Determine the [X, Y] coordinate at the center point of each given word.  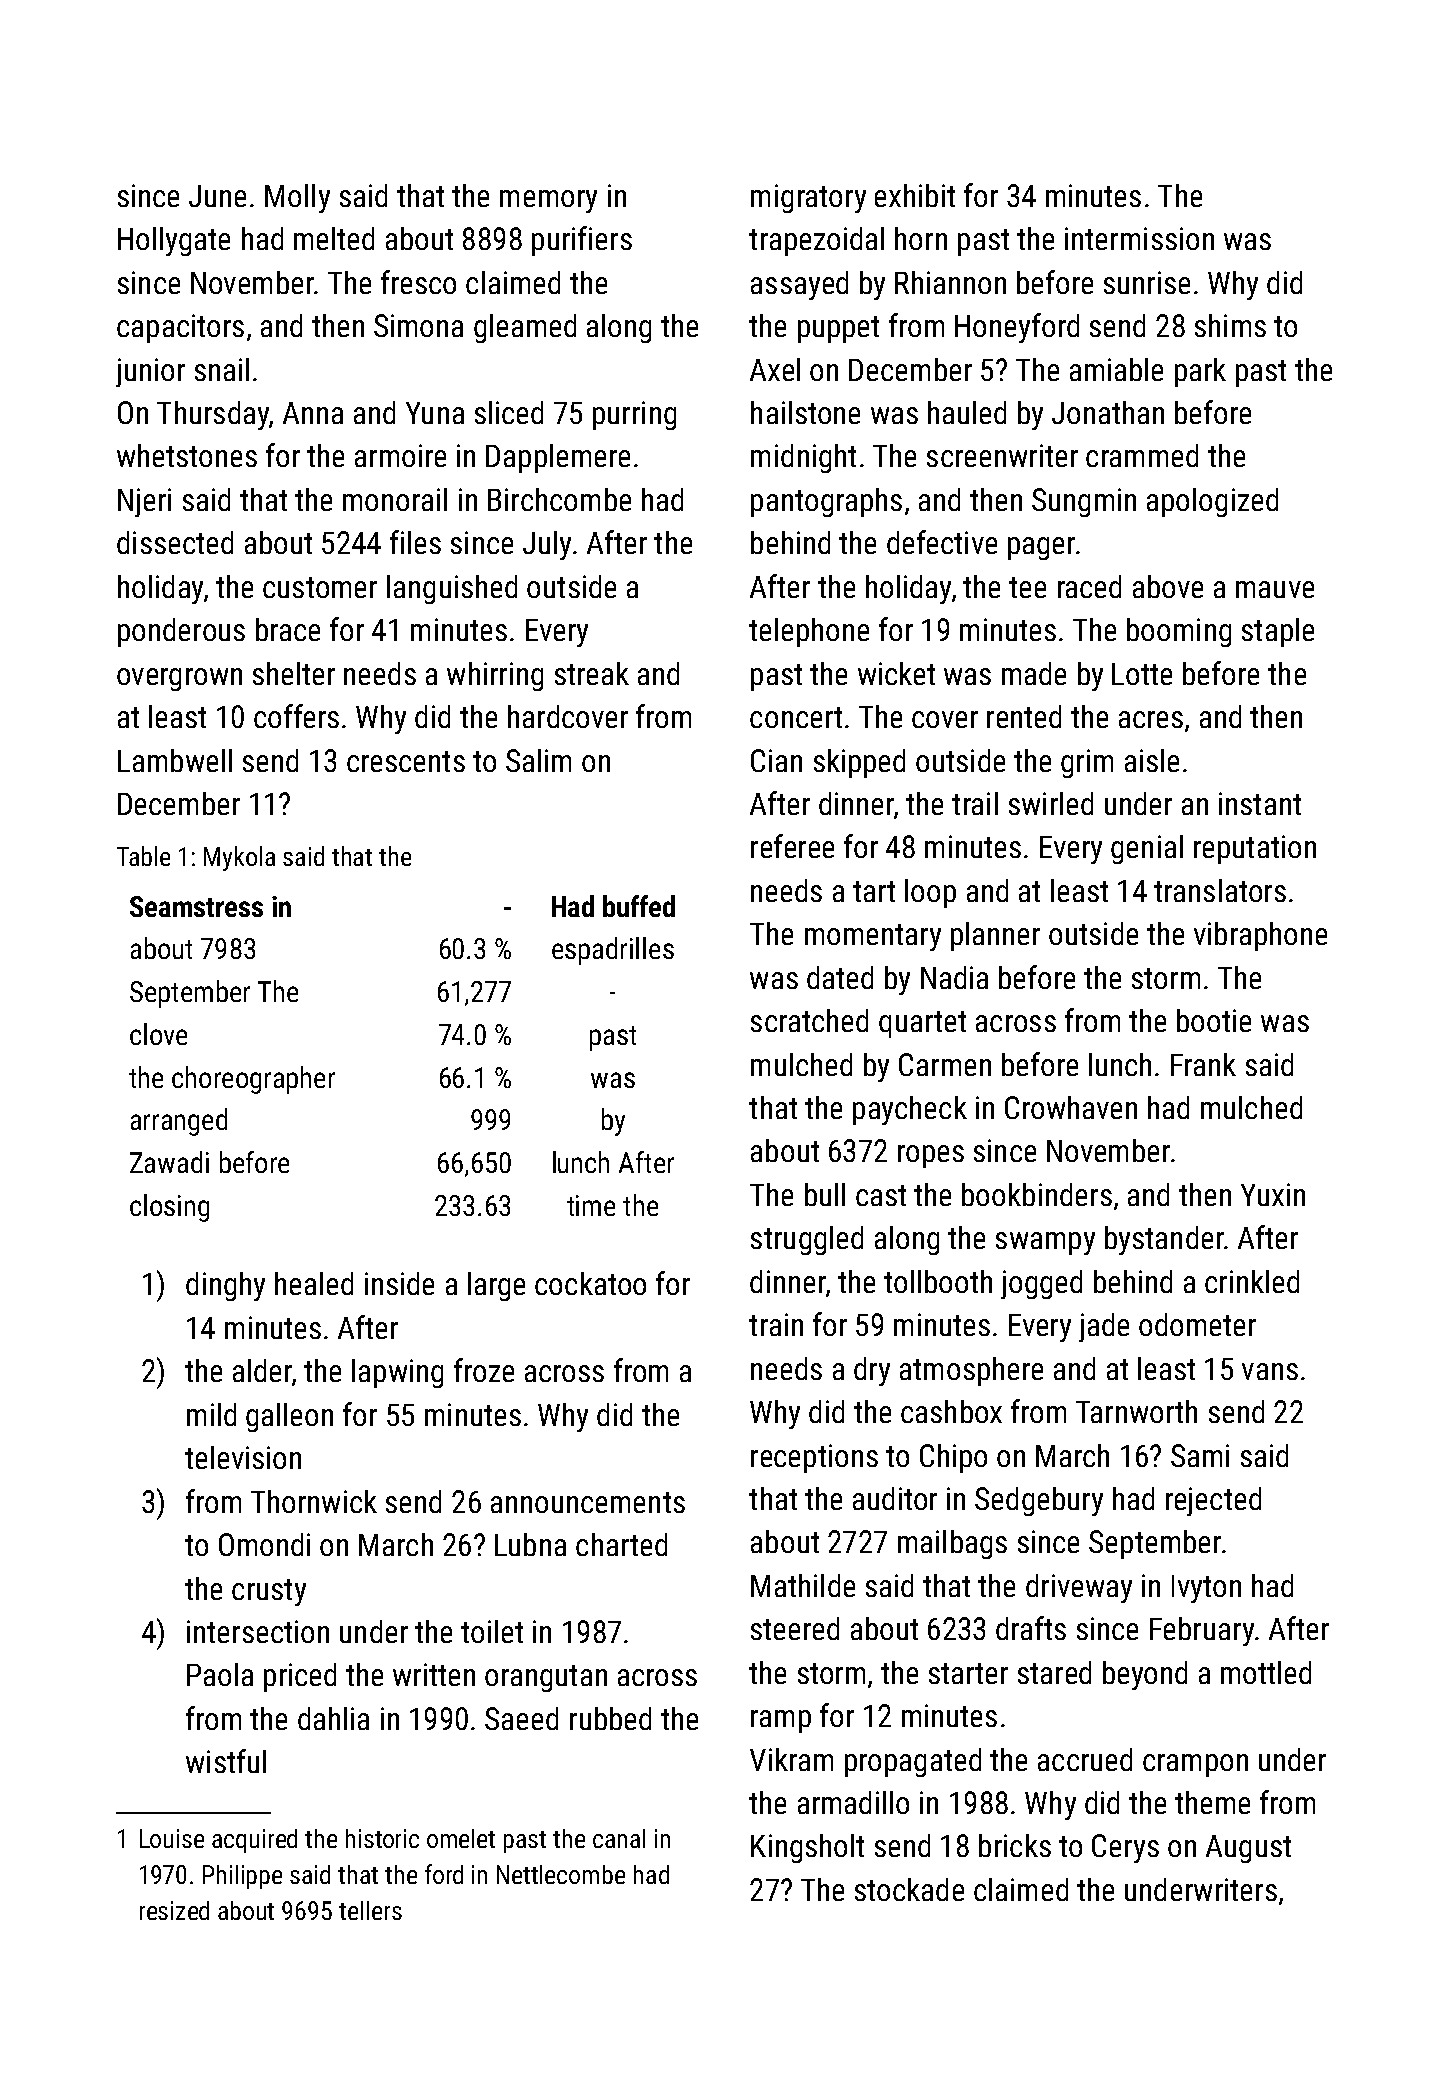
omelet [461, 1838]
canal [619, 1838]
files [415, 542]
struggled [807, 1240]
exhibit [915, 195]
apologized [1212, 502]
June [217, 196]
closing [169, 1208]
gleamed [525, 328]
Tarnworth [1136, 1411]
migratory [808, 198]
